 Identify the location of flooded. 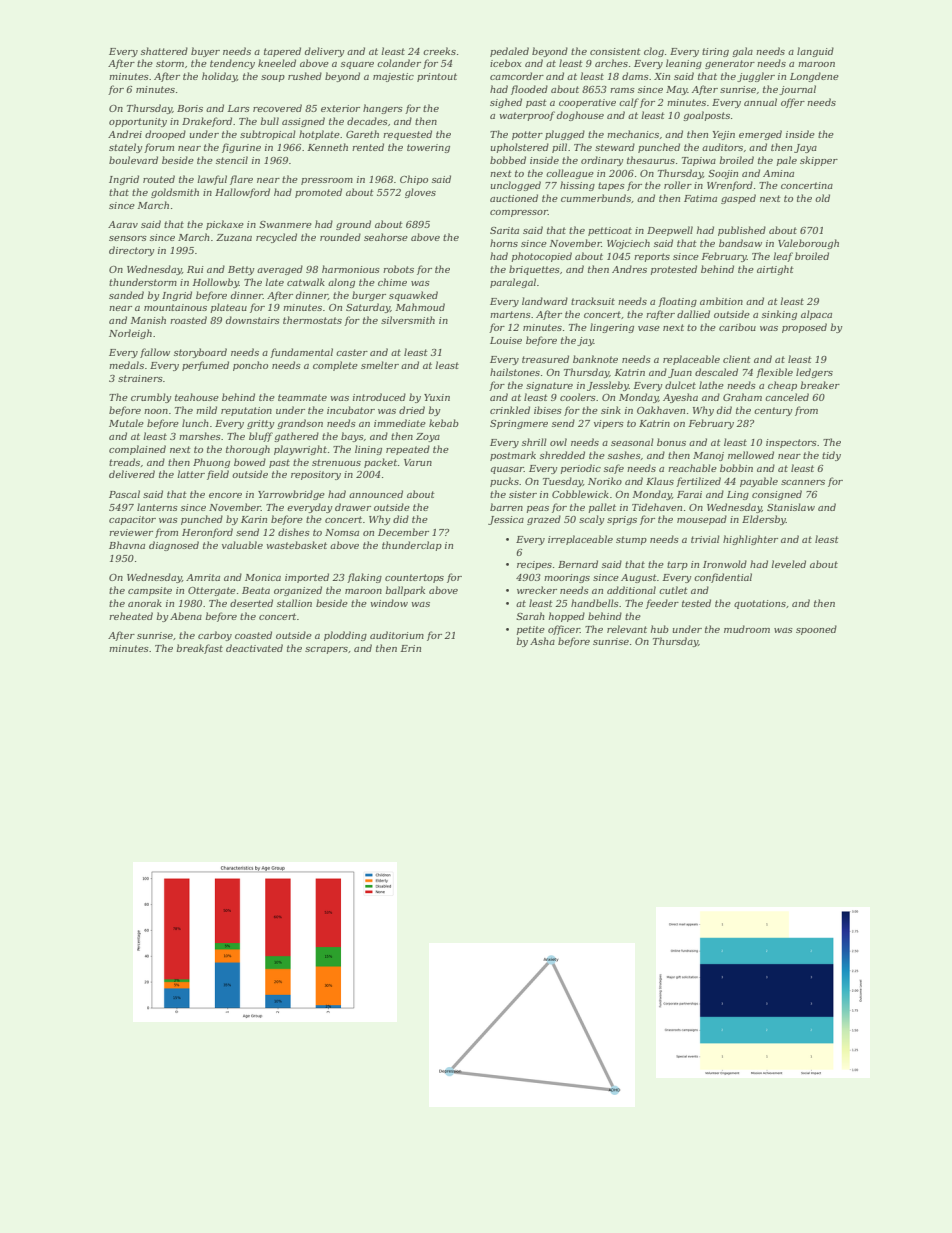
(529, 90).
